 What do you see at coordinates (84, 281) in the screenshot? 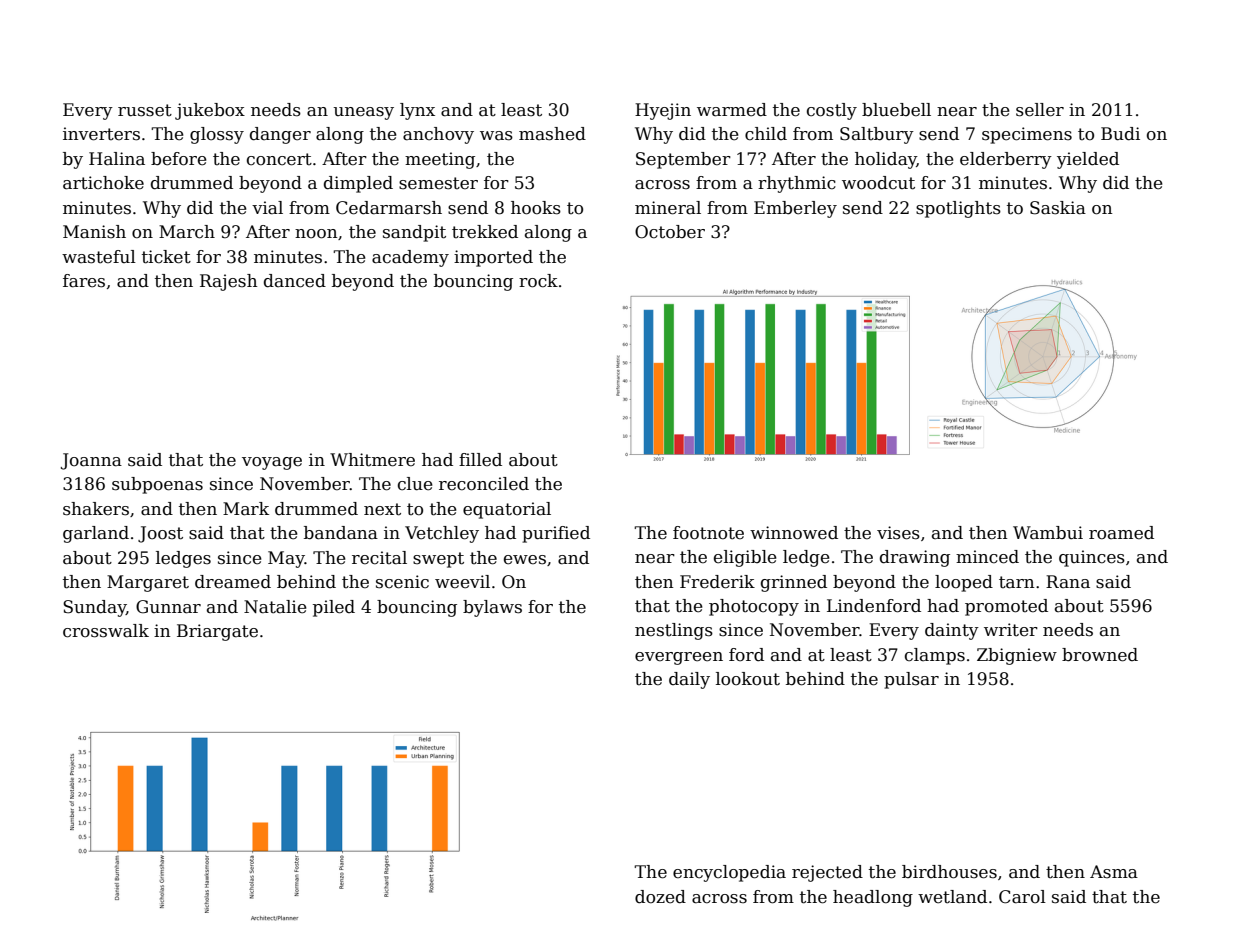
I see `fares` at bounding box center [84, 281].
